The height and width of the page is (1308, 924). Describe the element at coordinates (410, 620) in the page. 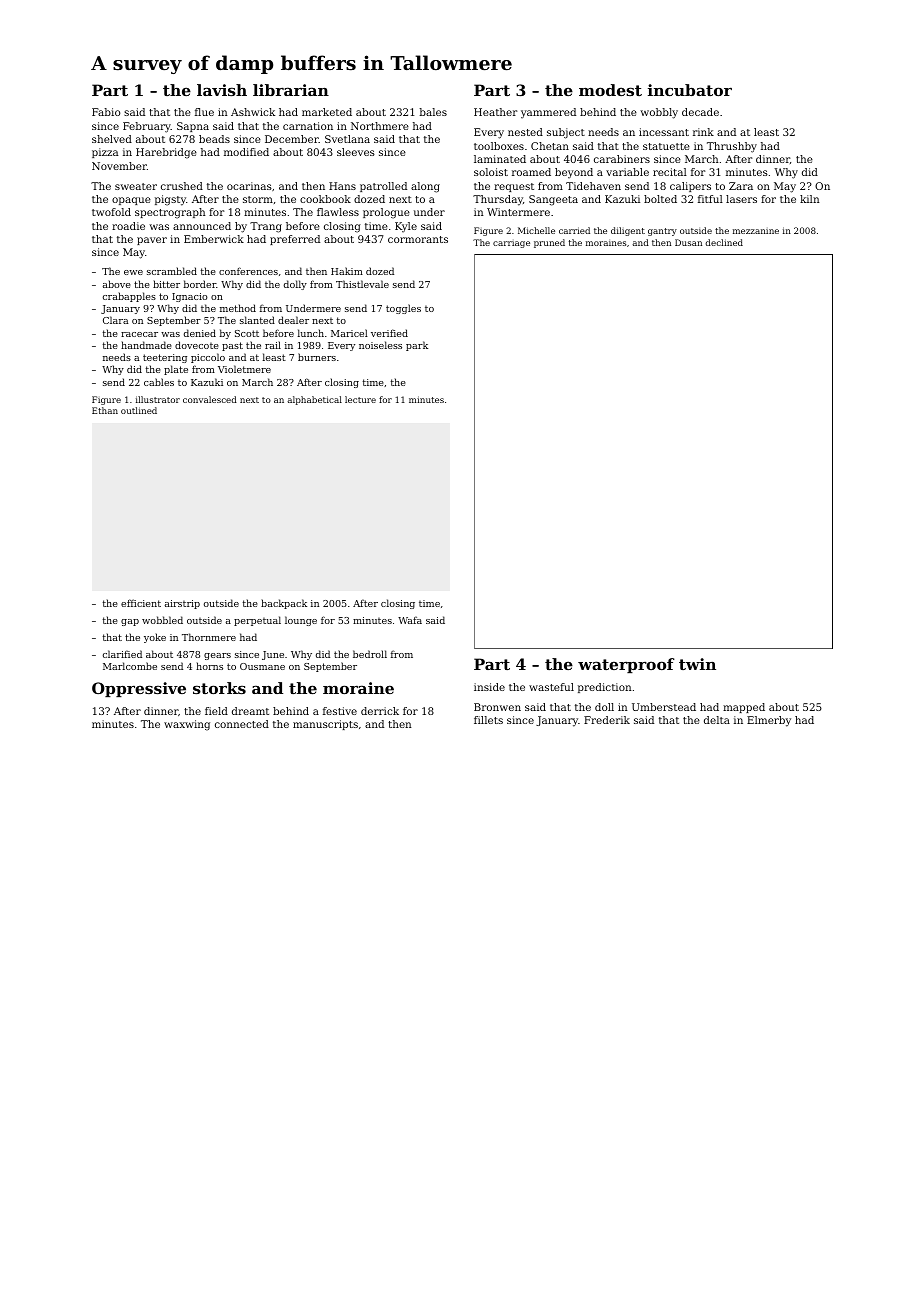

I see `Wafa` at that location.
